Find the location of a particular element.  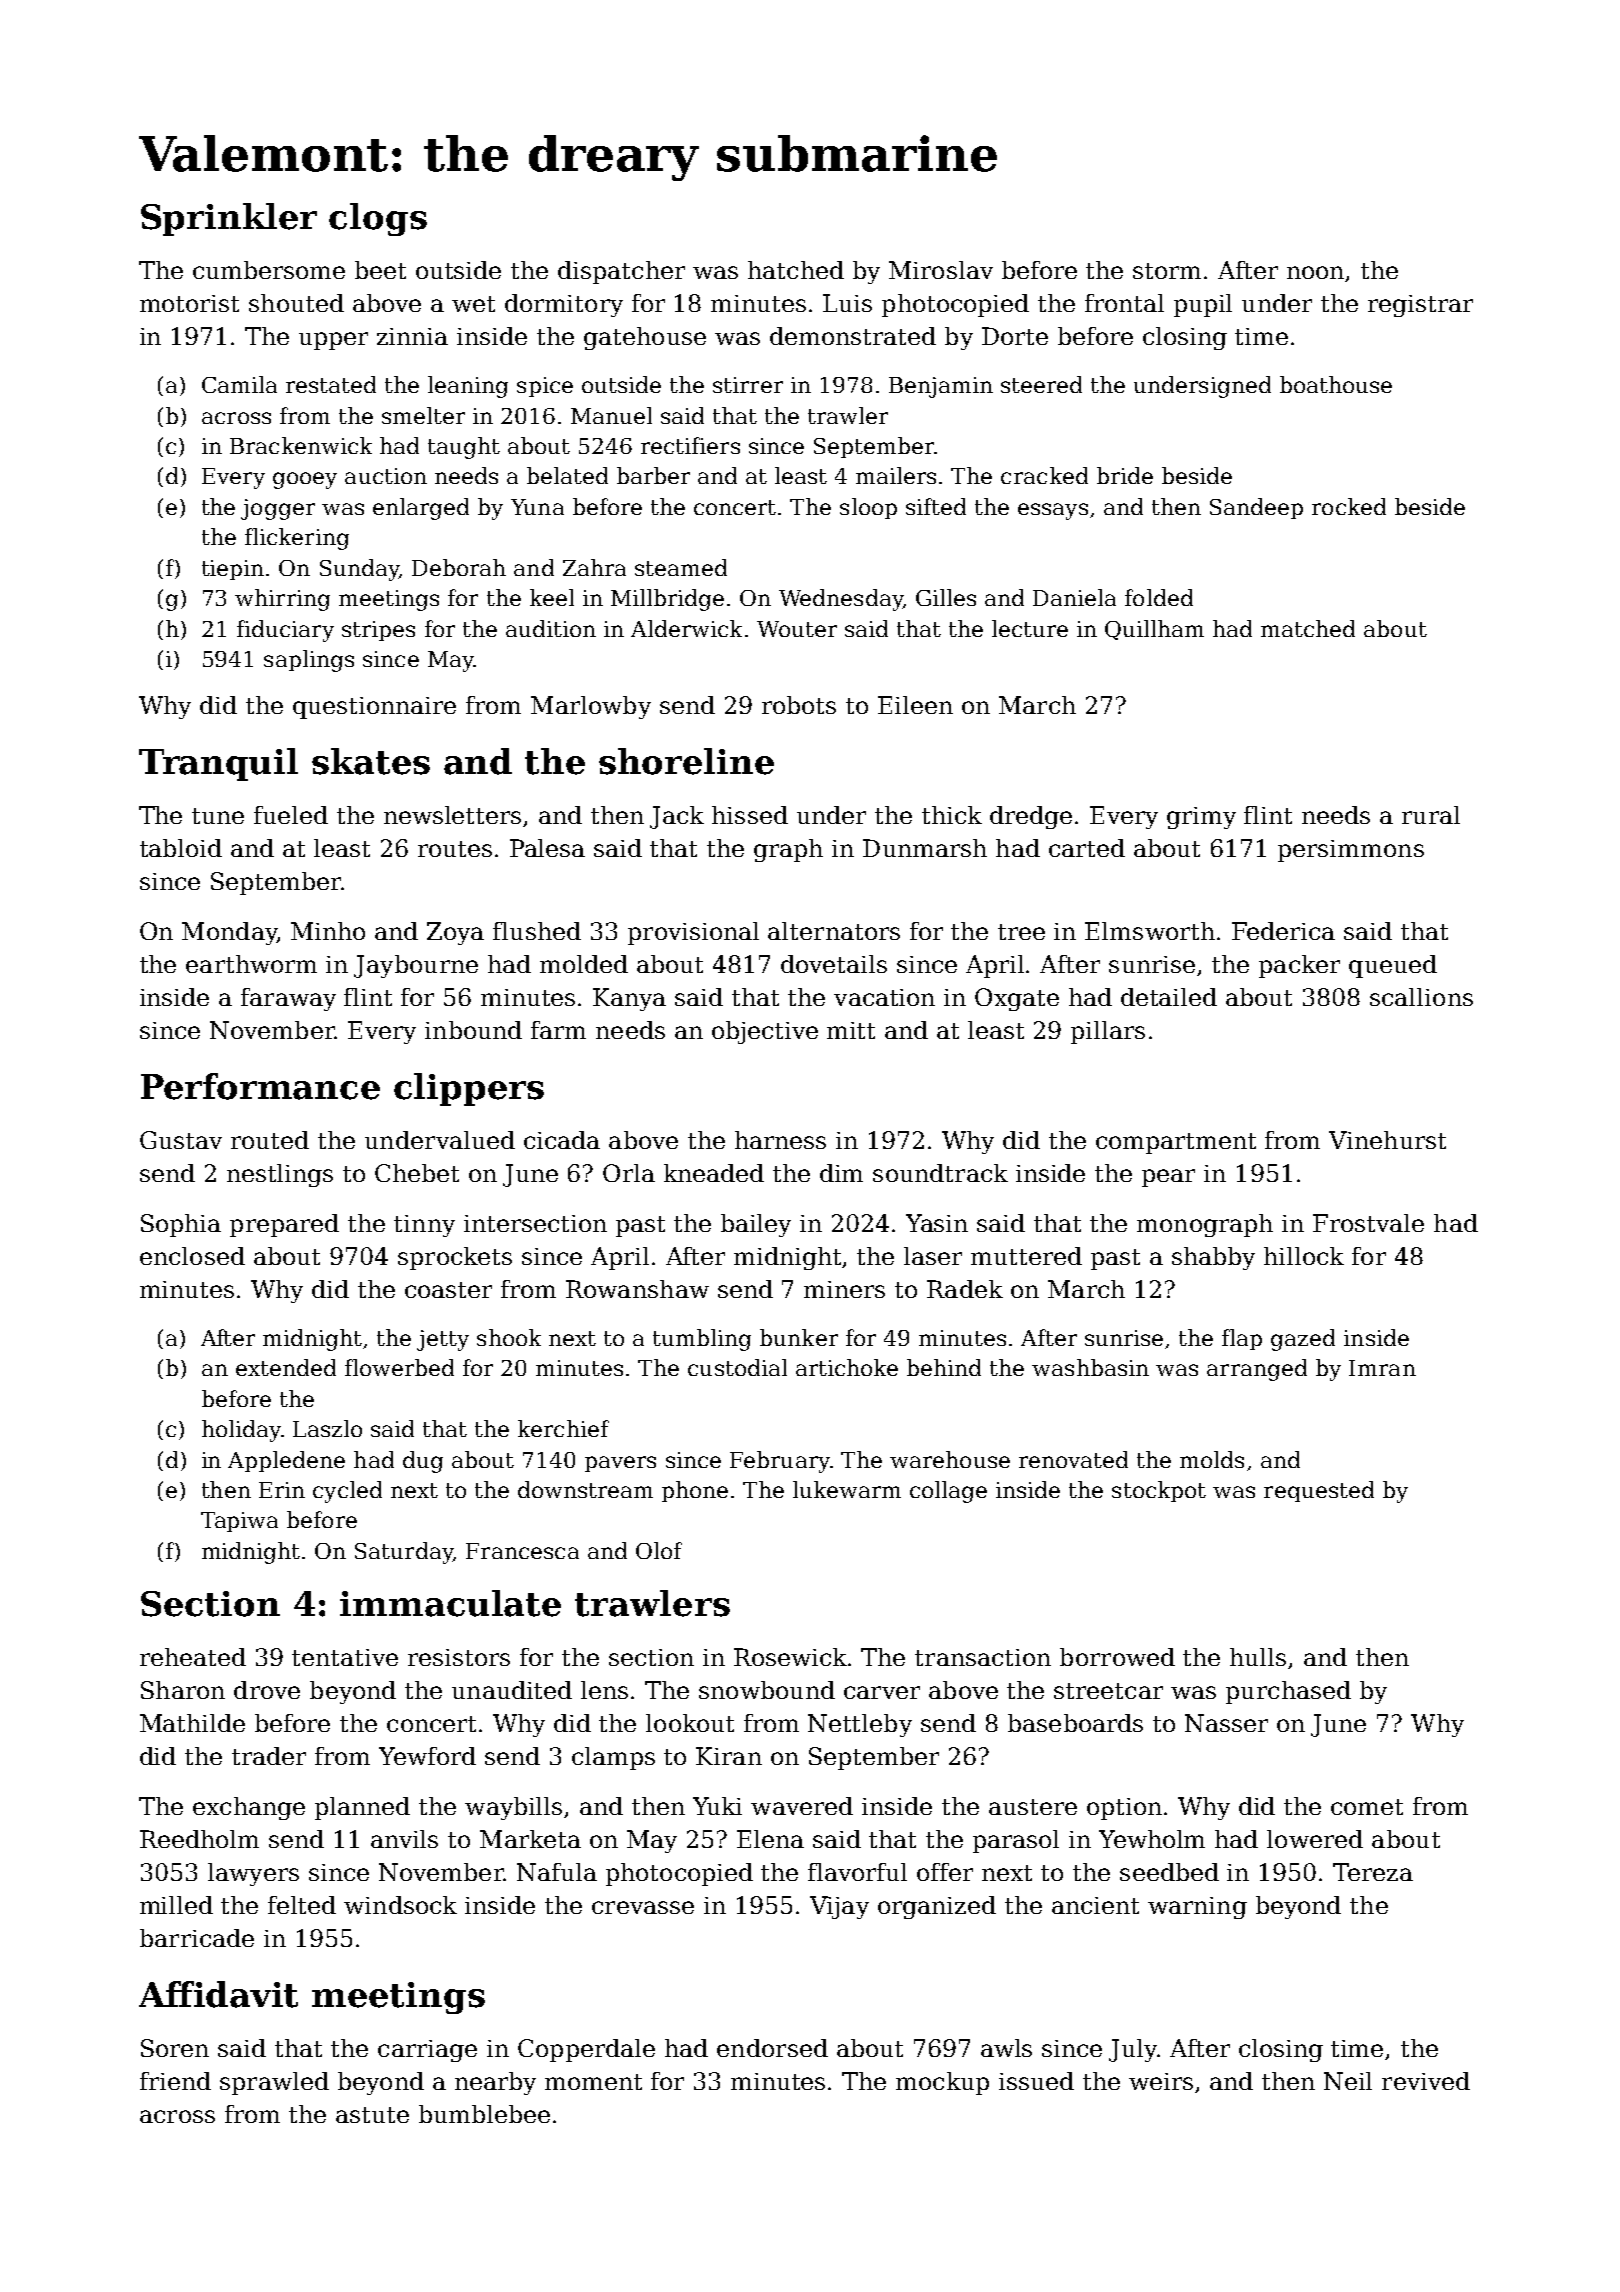

registrar is located at coordinates (1420, 306).
